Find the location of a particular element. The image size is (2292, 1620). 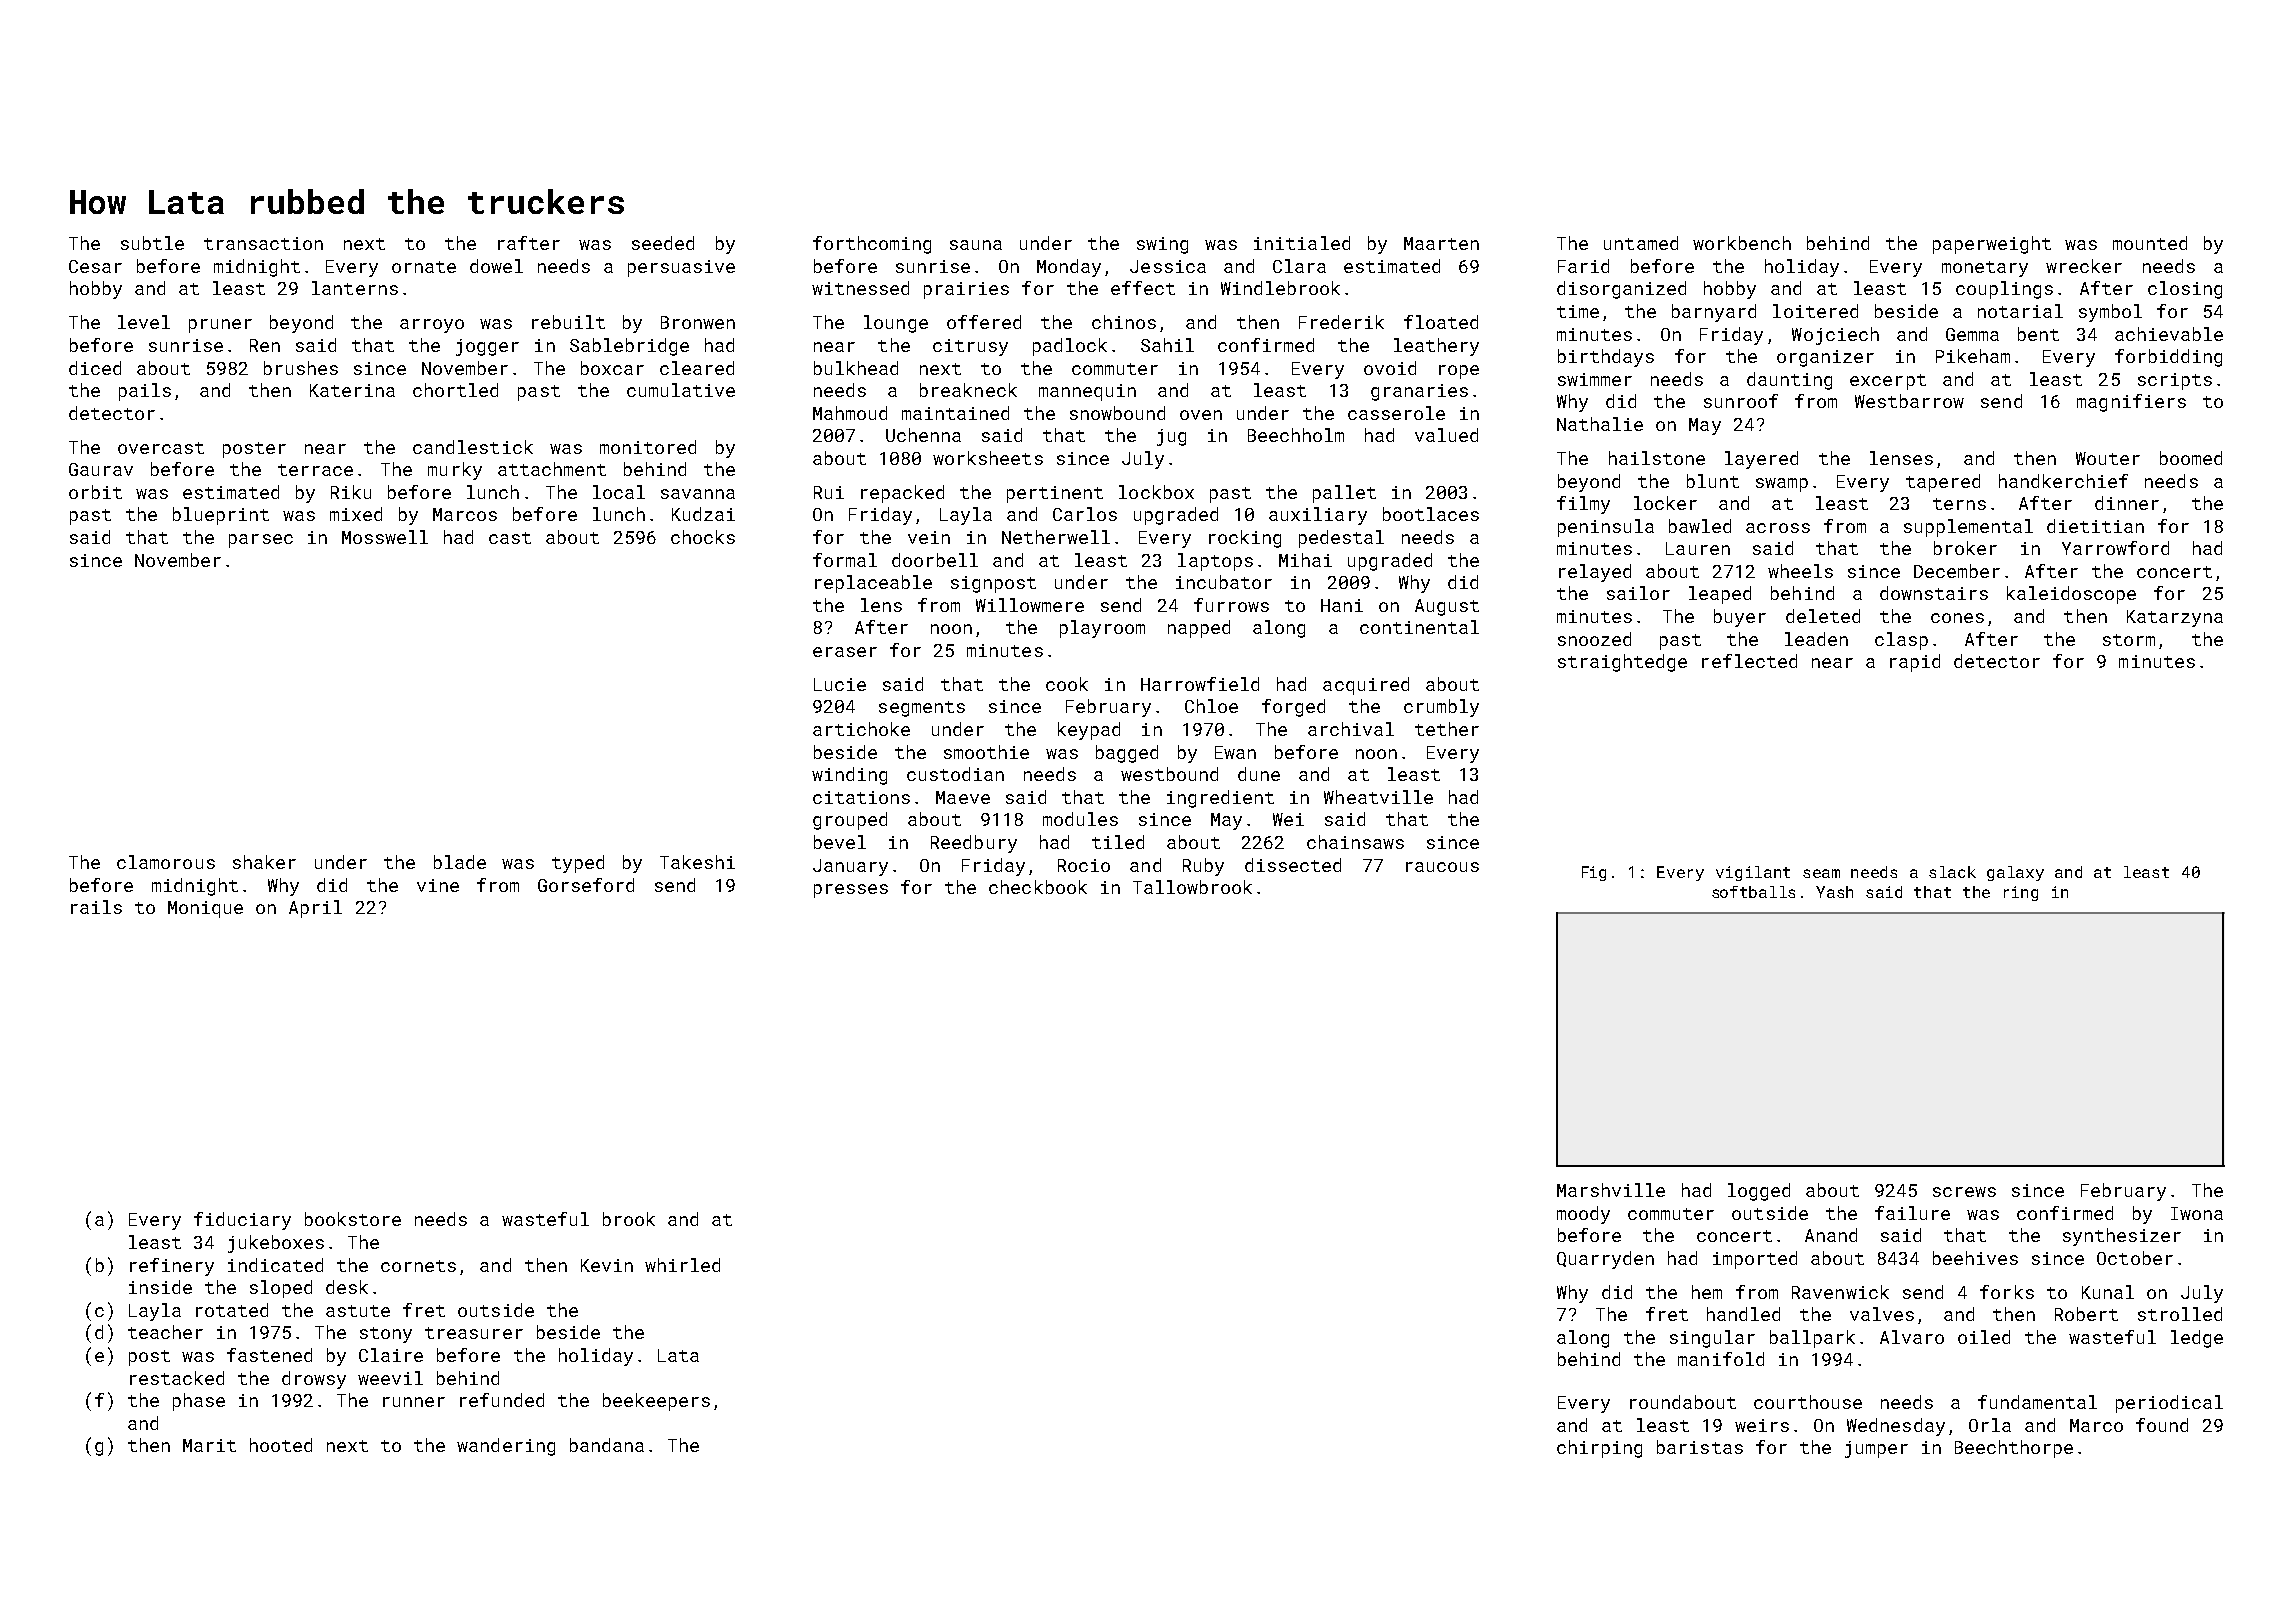

doorbell is located at coordinates (935, 560).
